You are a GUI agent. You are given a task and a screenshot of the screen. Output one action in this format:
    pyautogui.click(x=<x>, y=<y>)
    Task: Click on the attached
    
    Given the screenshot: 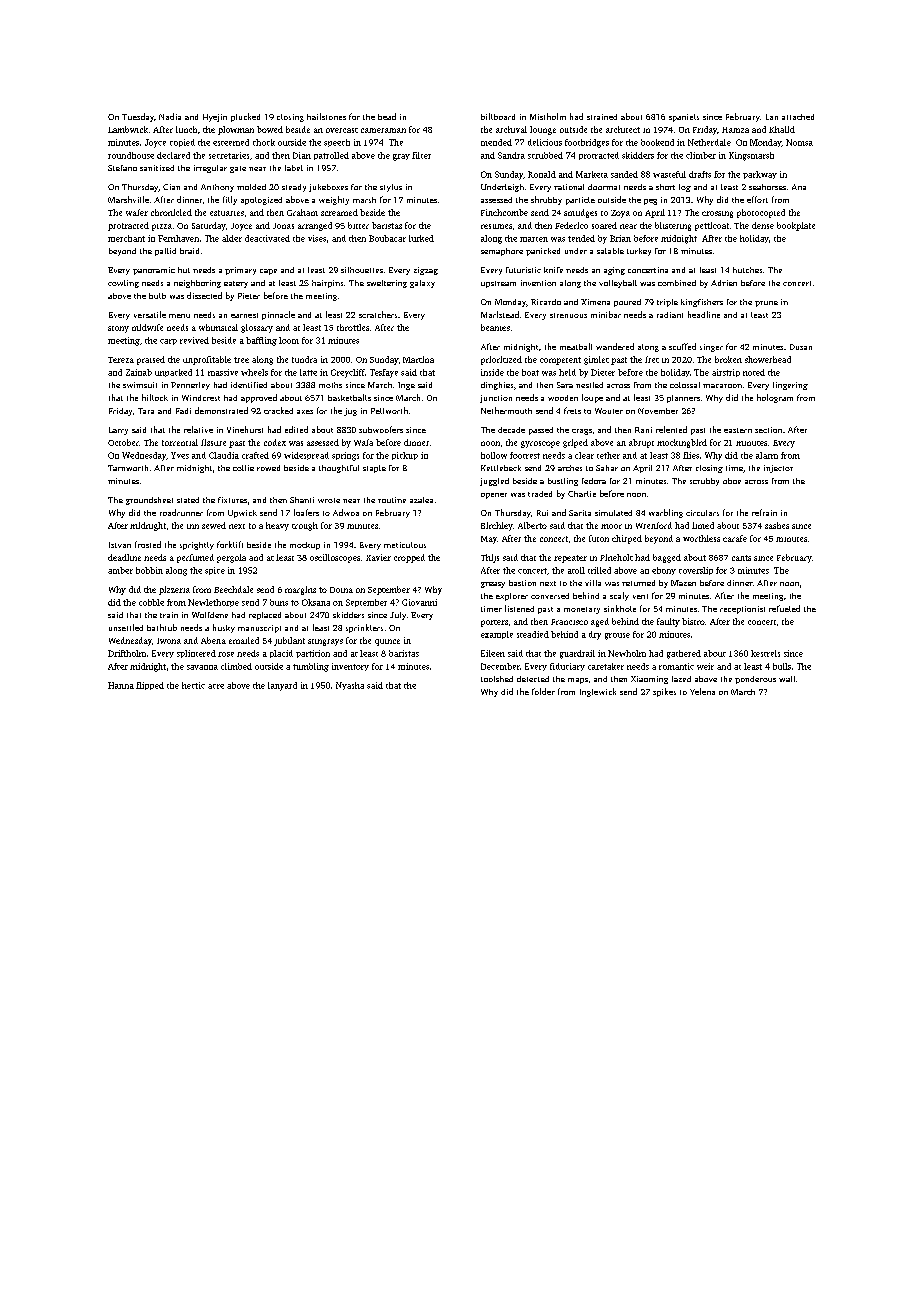 What is the action you would take?
    pyautogui.click(x=798, y=117)
